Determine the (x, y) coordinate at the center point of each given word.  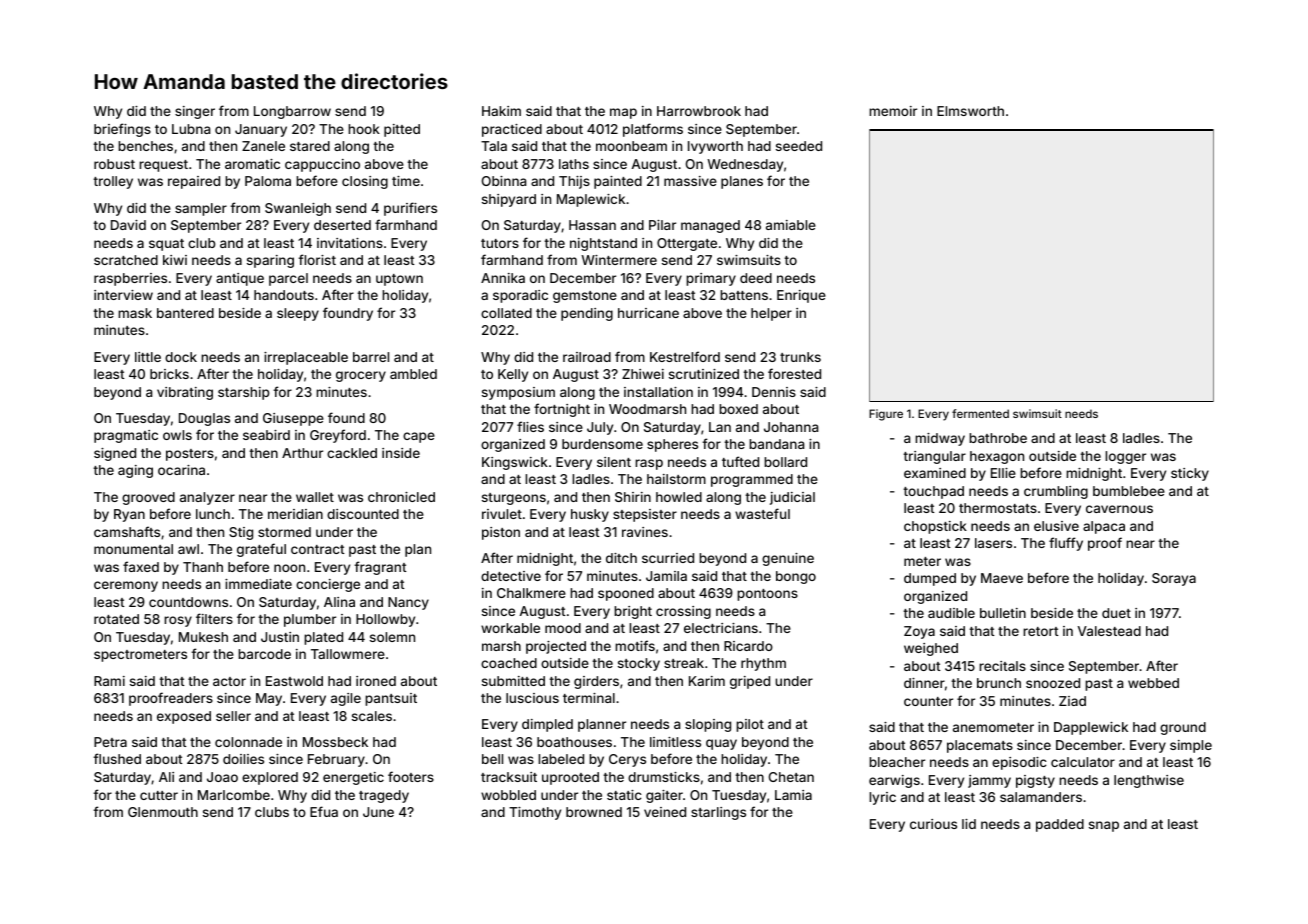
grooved (148, 498)
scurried (668, 558)
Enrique (801, 296)
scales (372, 716)
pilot (750, 725)
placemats (980, 746)
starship (244, 393)
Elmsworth (970, 111)
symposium (518, 393)
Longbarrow (292, 112)
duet (1116, 613)
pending (587, 314)
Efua (324, 811)
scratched (126, 260)
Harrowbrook (699, 111)
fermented (980, 413)
